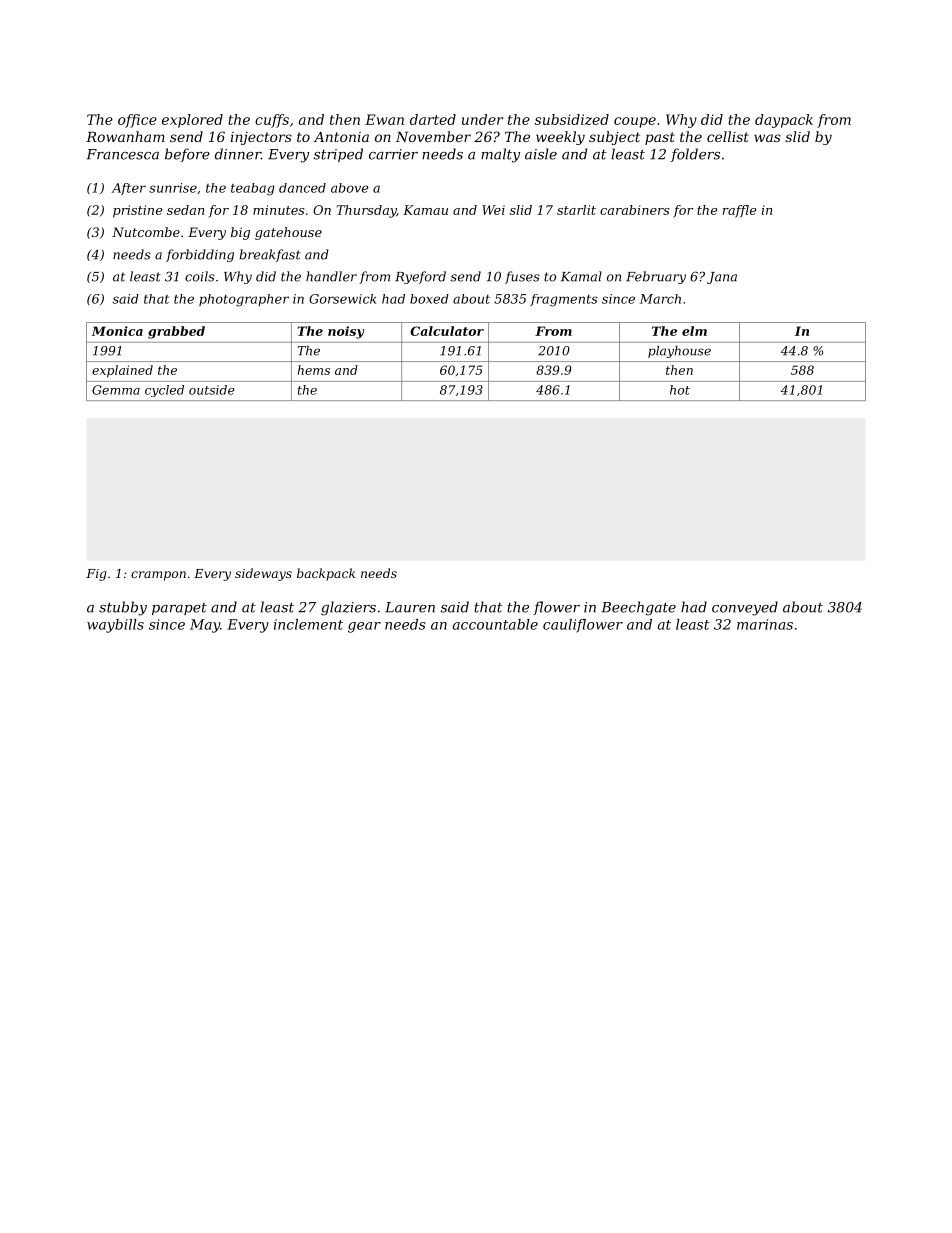 This screenshot has width=952, height=1233. I want to click on Fig, so click(96, 575).
